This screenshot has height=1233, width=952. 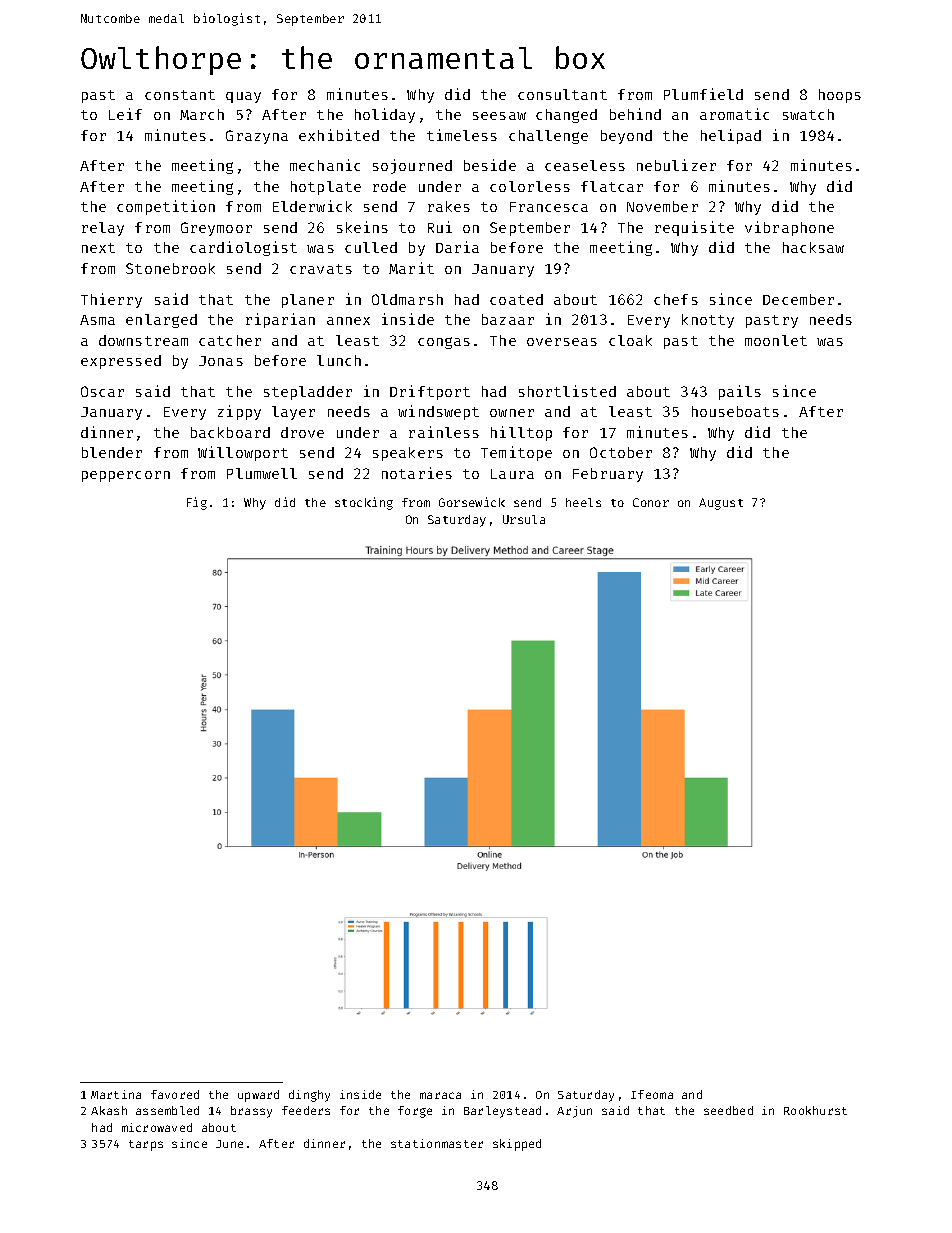 What do you see at coordinates (251, 1112) in the screenshot?
I see `brassy` at bounding box center [251, 1112].
